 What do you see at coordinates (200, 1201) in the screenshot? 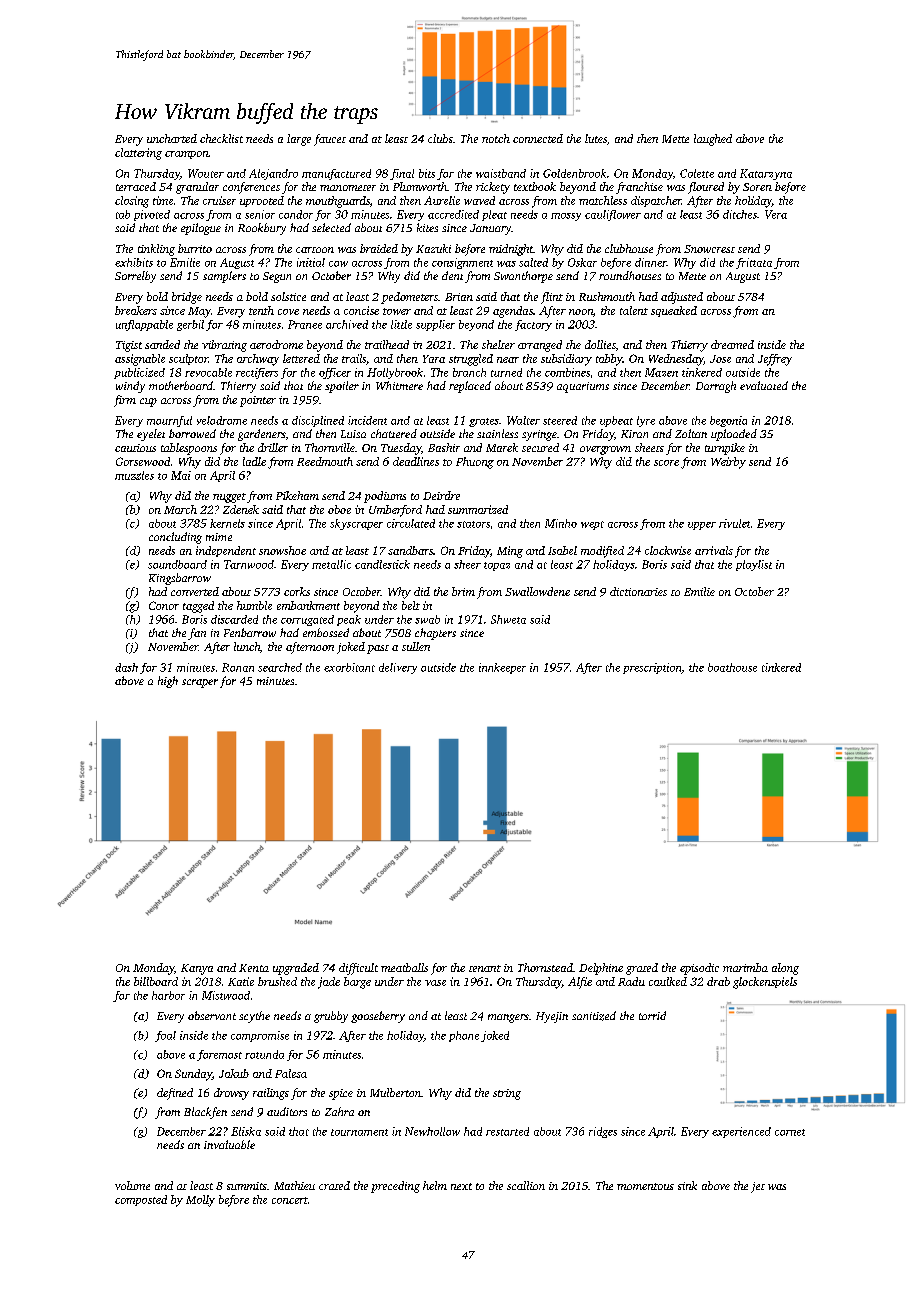
I see `Molly` at bounding box center [200, 1201].
